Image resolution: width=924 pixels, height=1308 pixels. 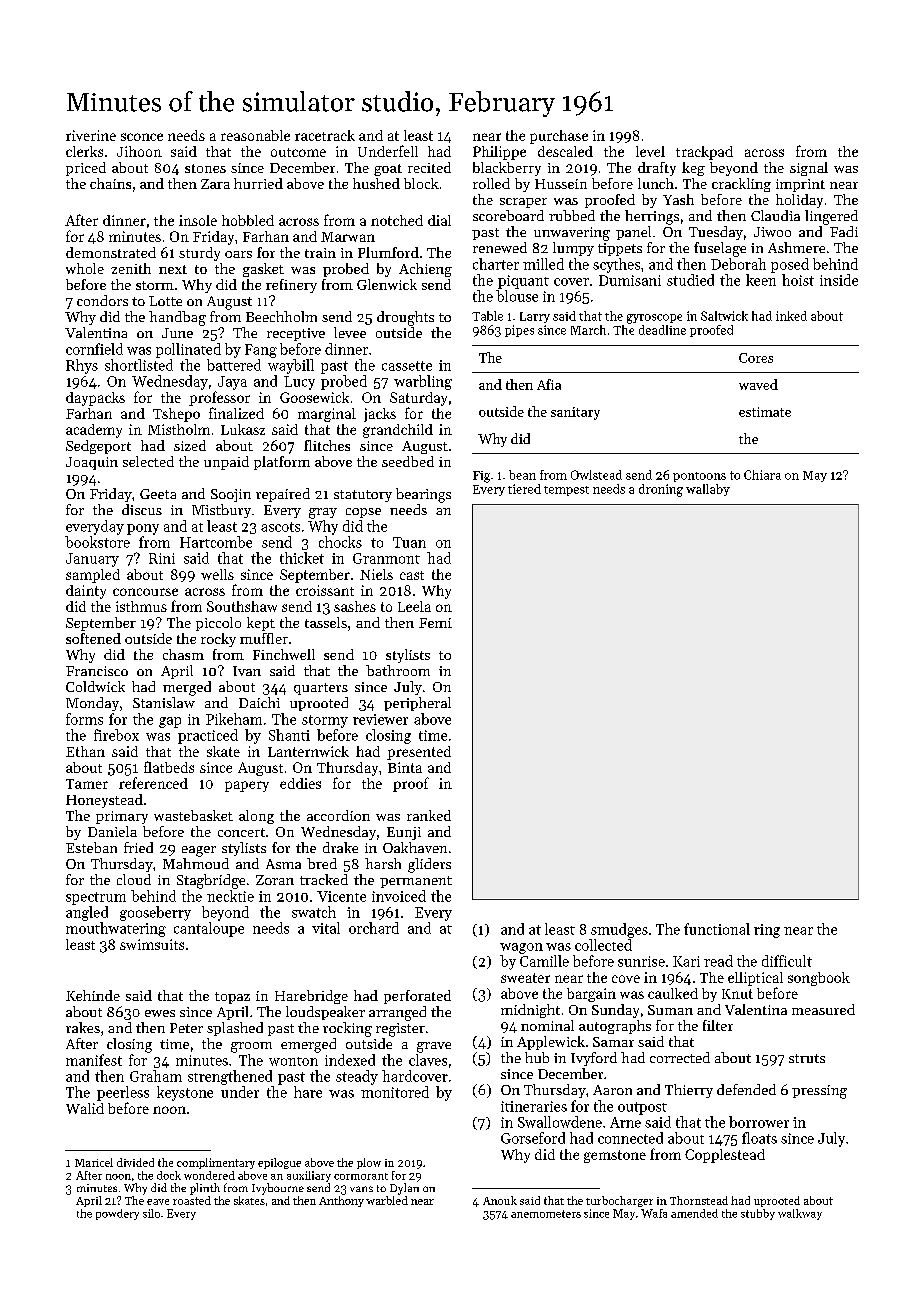 What do you see at coordinates (791, 316) in the screenshot?
I see `inked` at bounding box center [791, 316].
